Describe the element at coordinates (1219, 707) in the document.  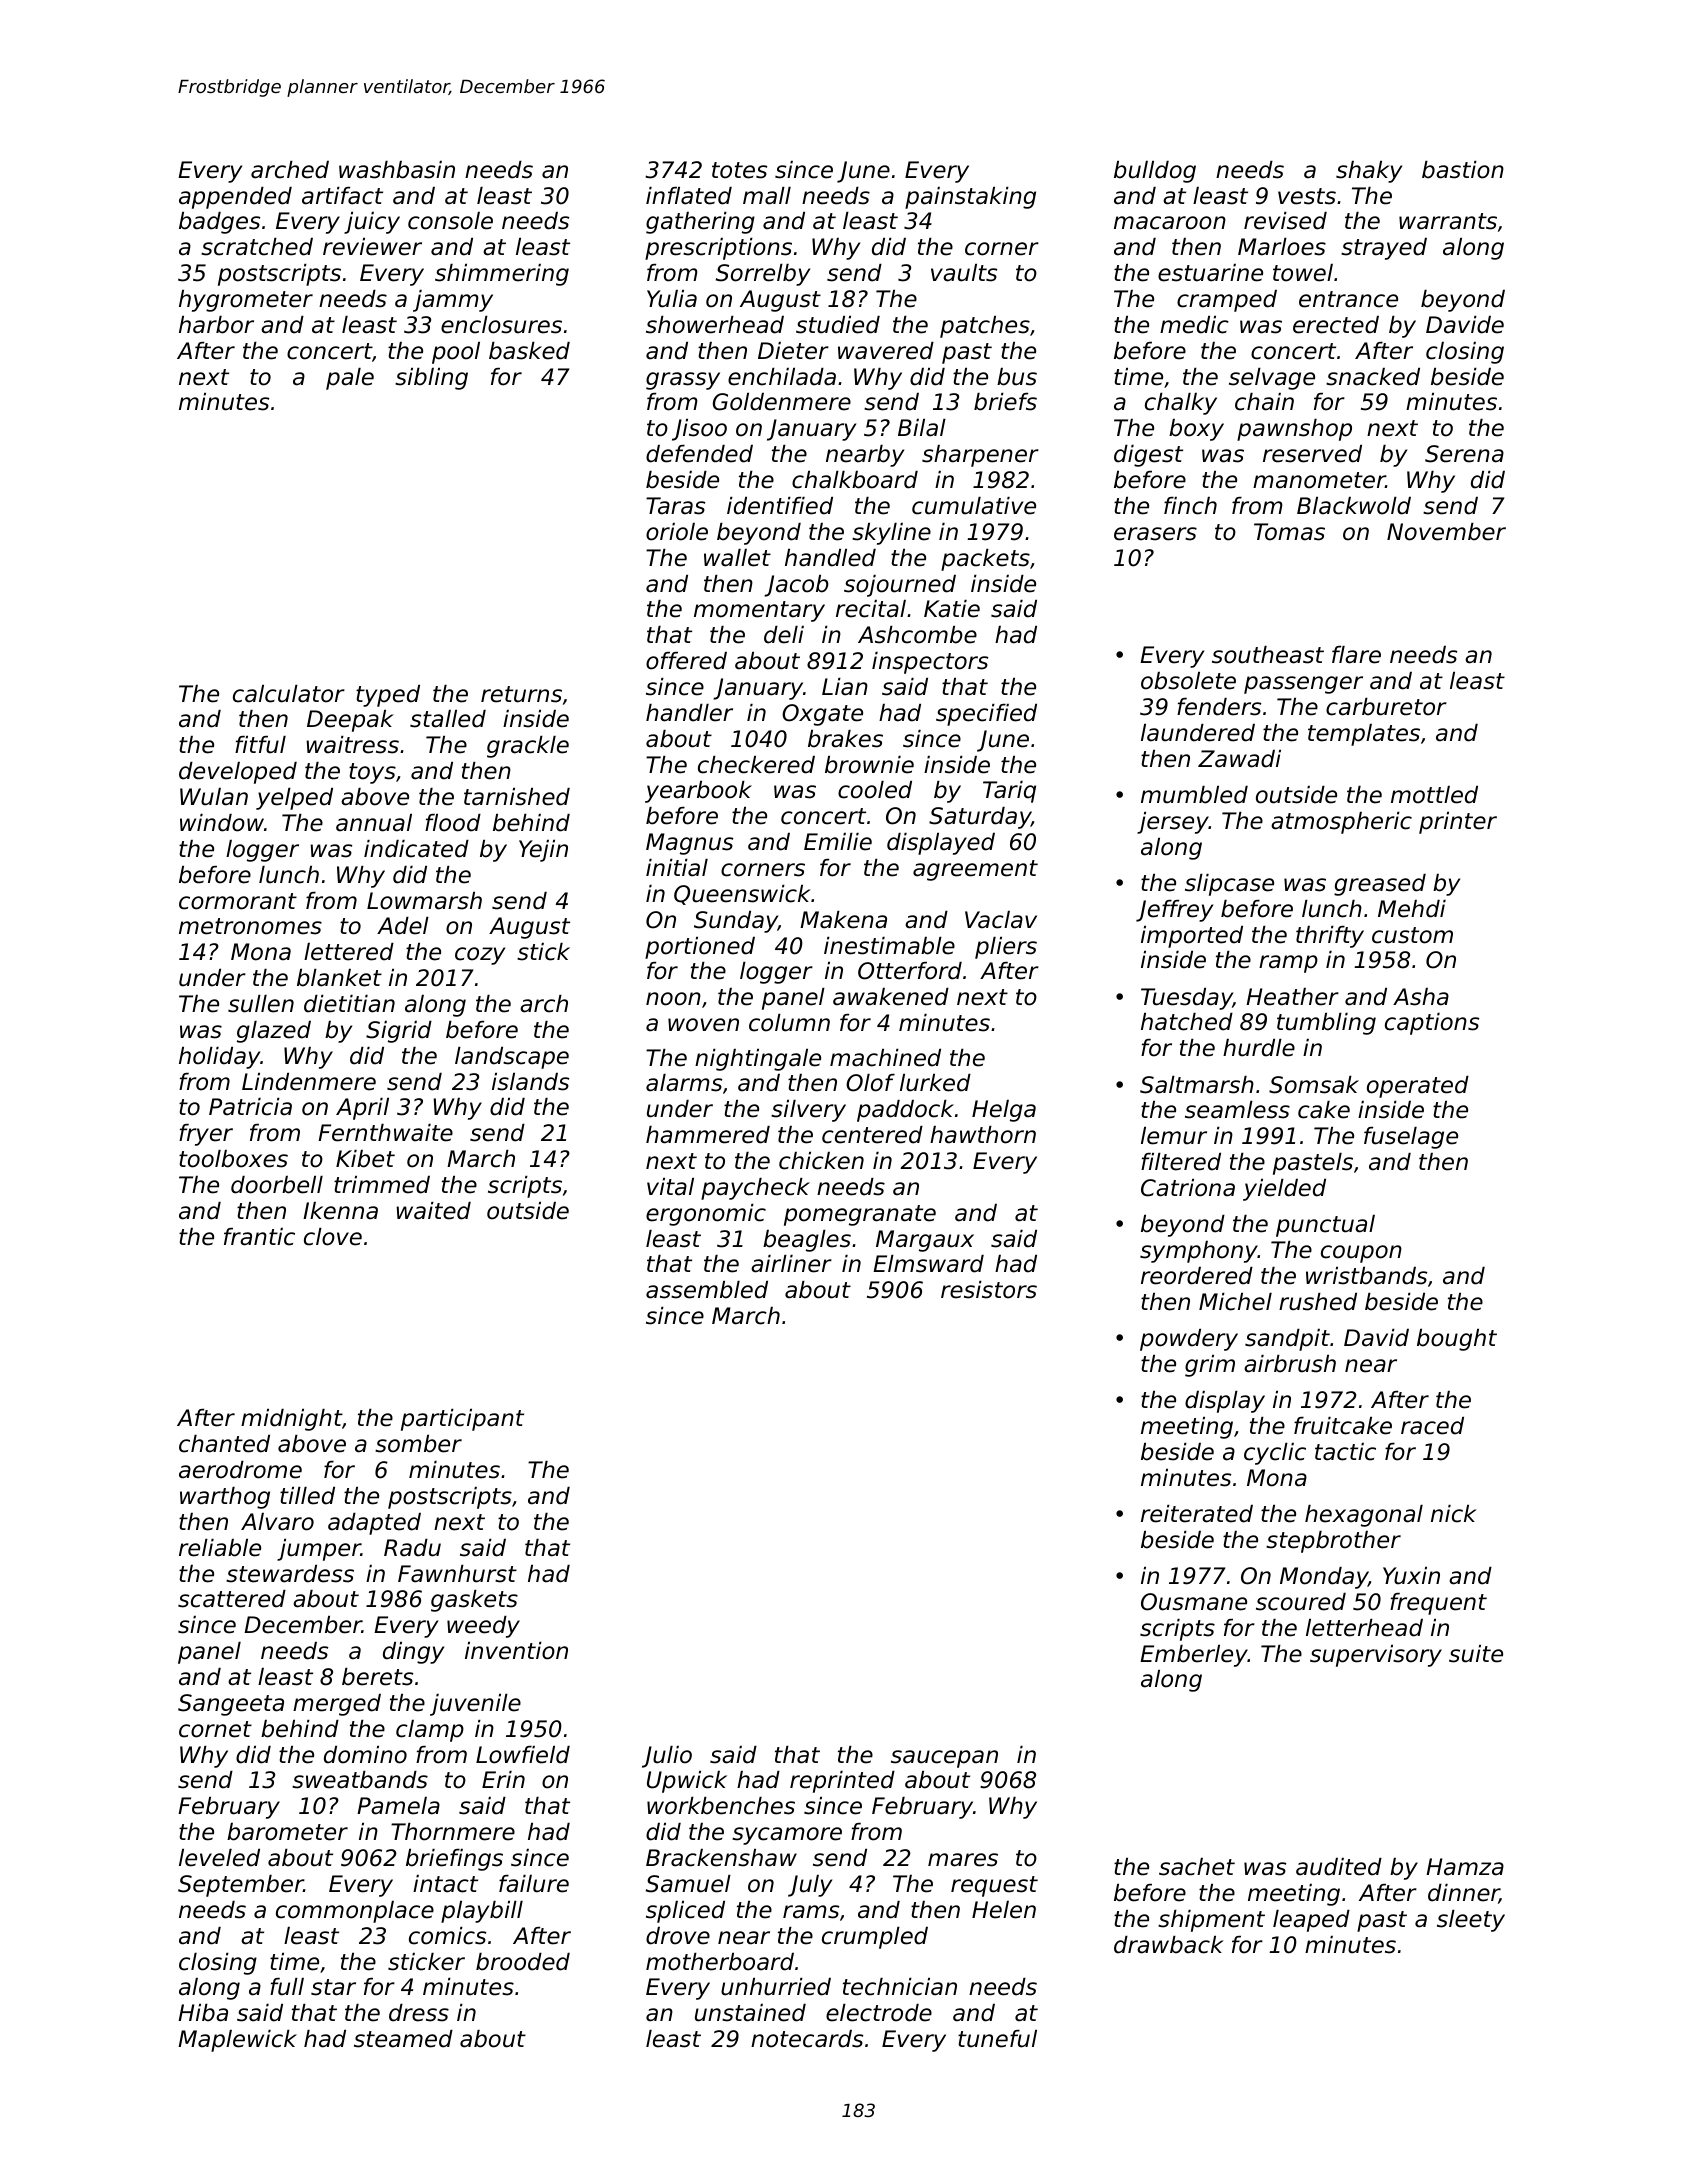
I see `fenders` at that location.
